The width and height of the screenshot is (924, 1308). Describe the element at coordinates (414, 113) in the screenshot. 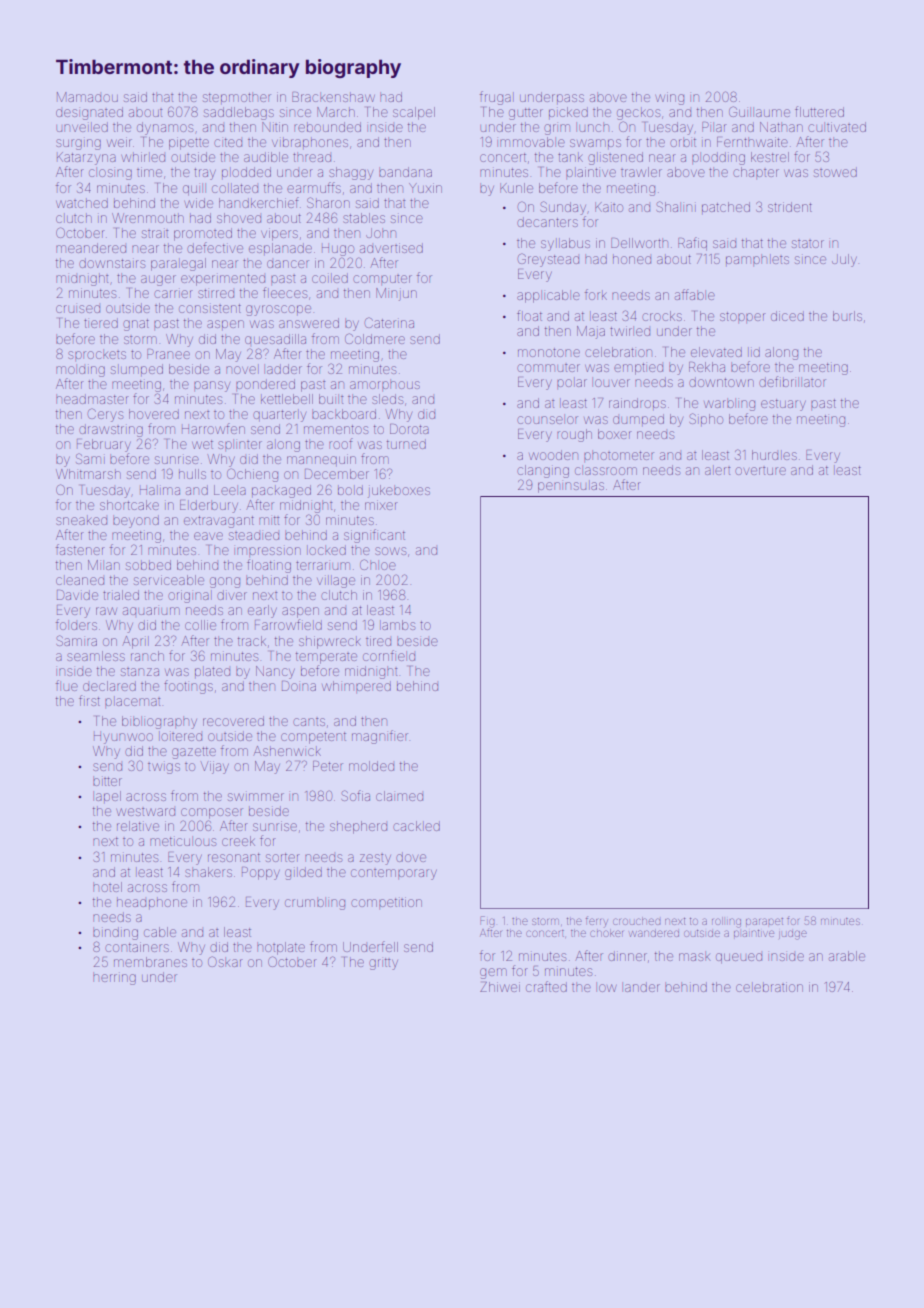

I see `scalpel` at that location.
